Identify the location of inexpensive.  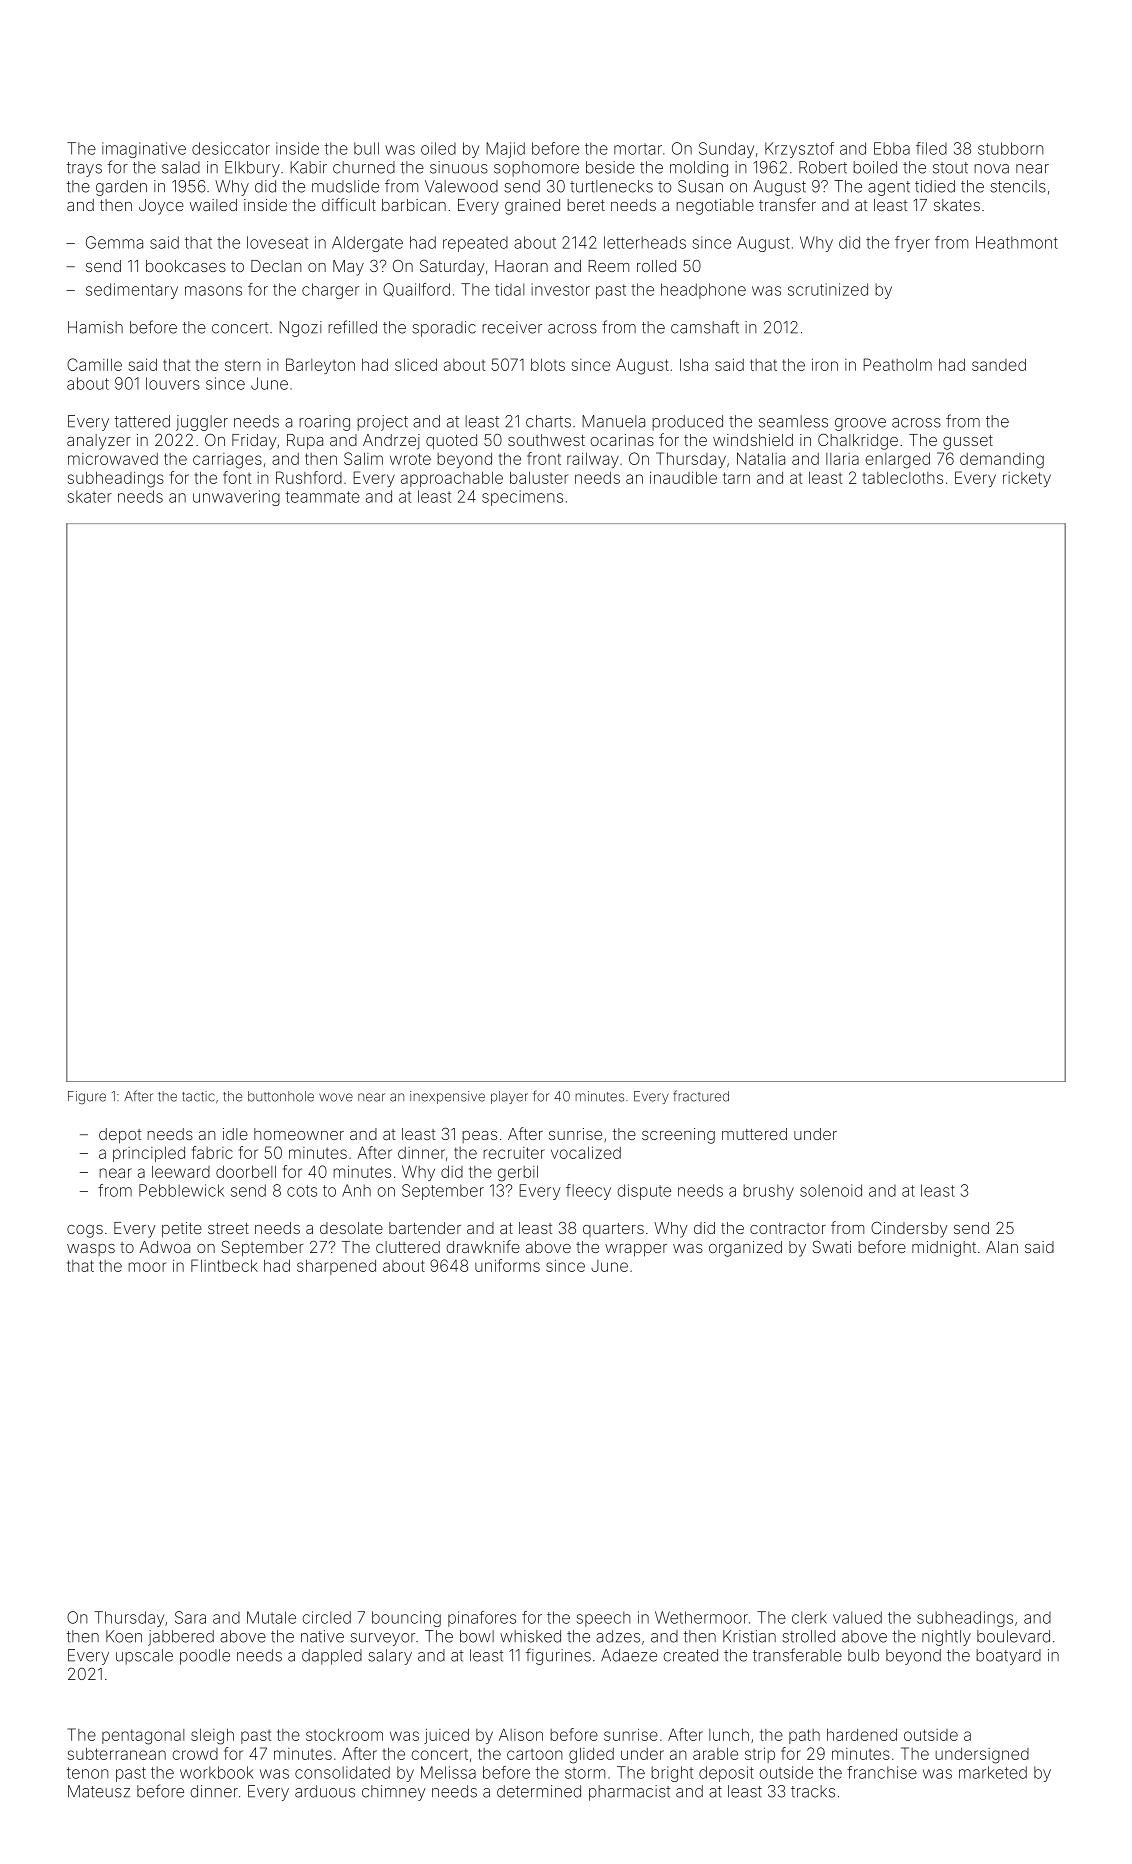
(447, 1097).
